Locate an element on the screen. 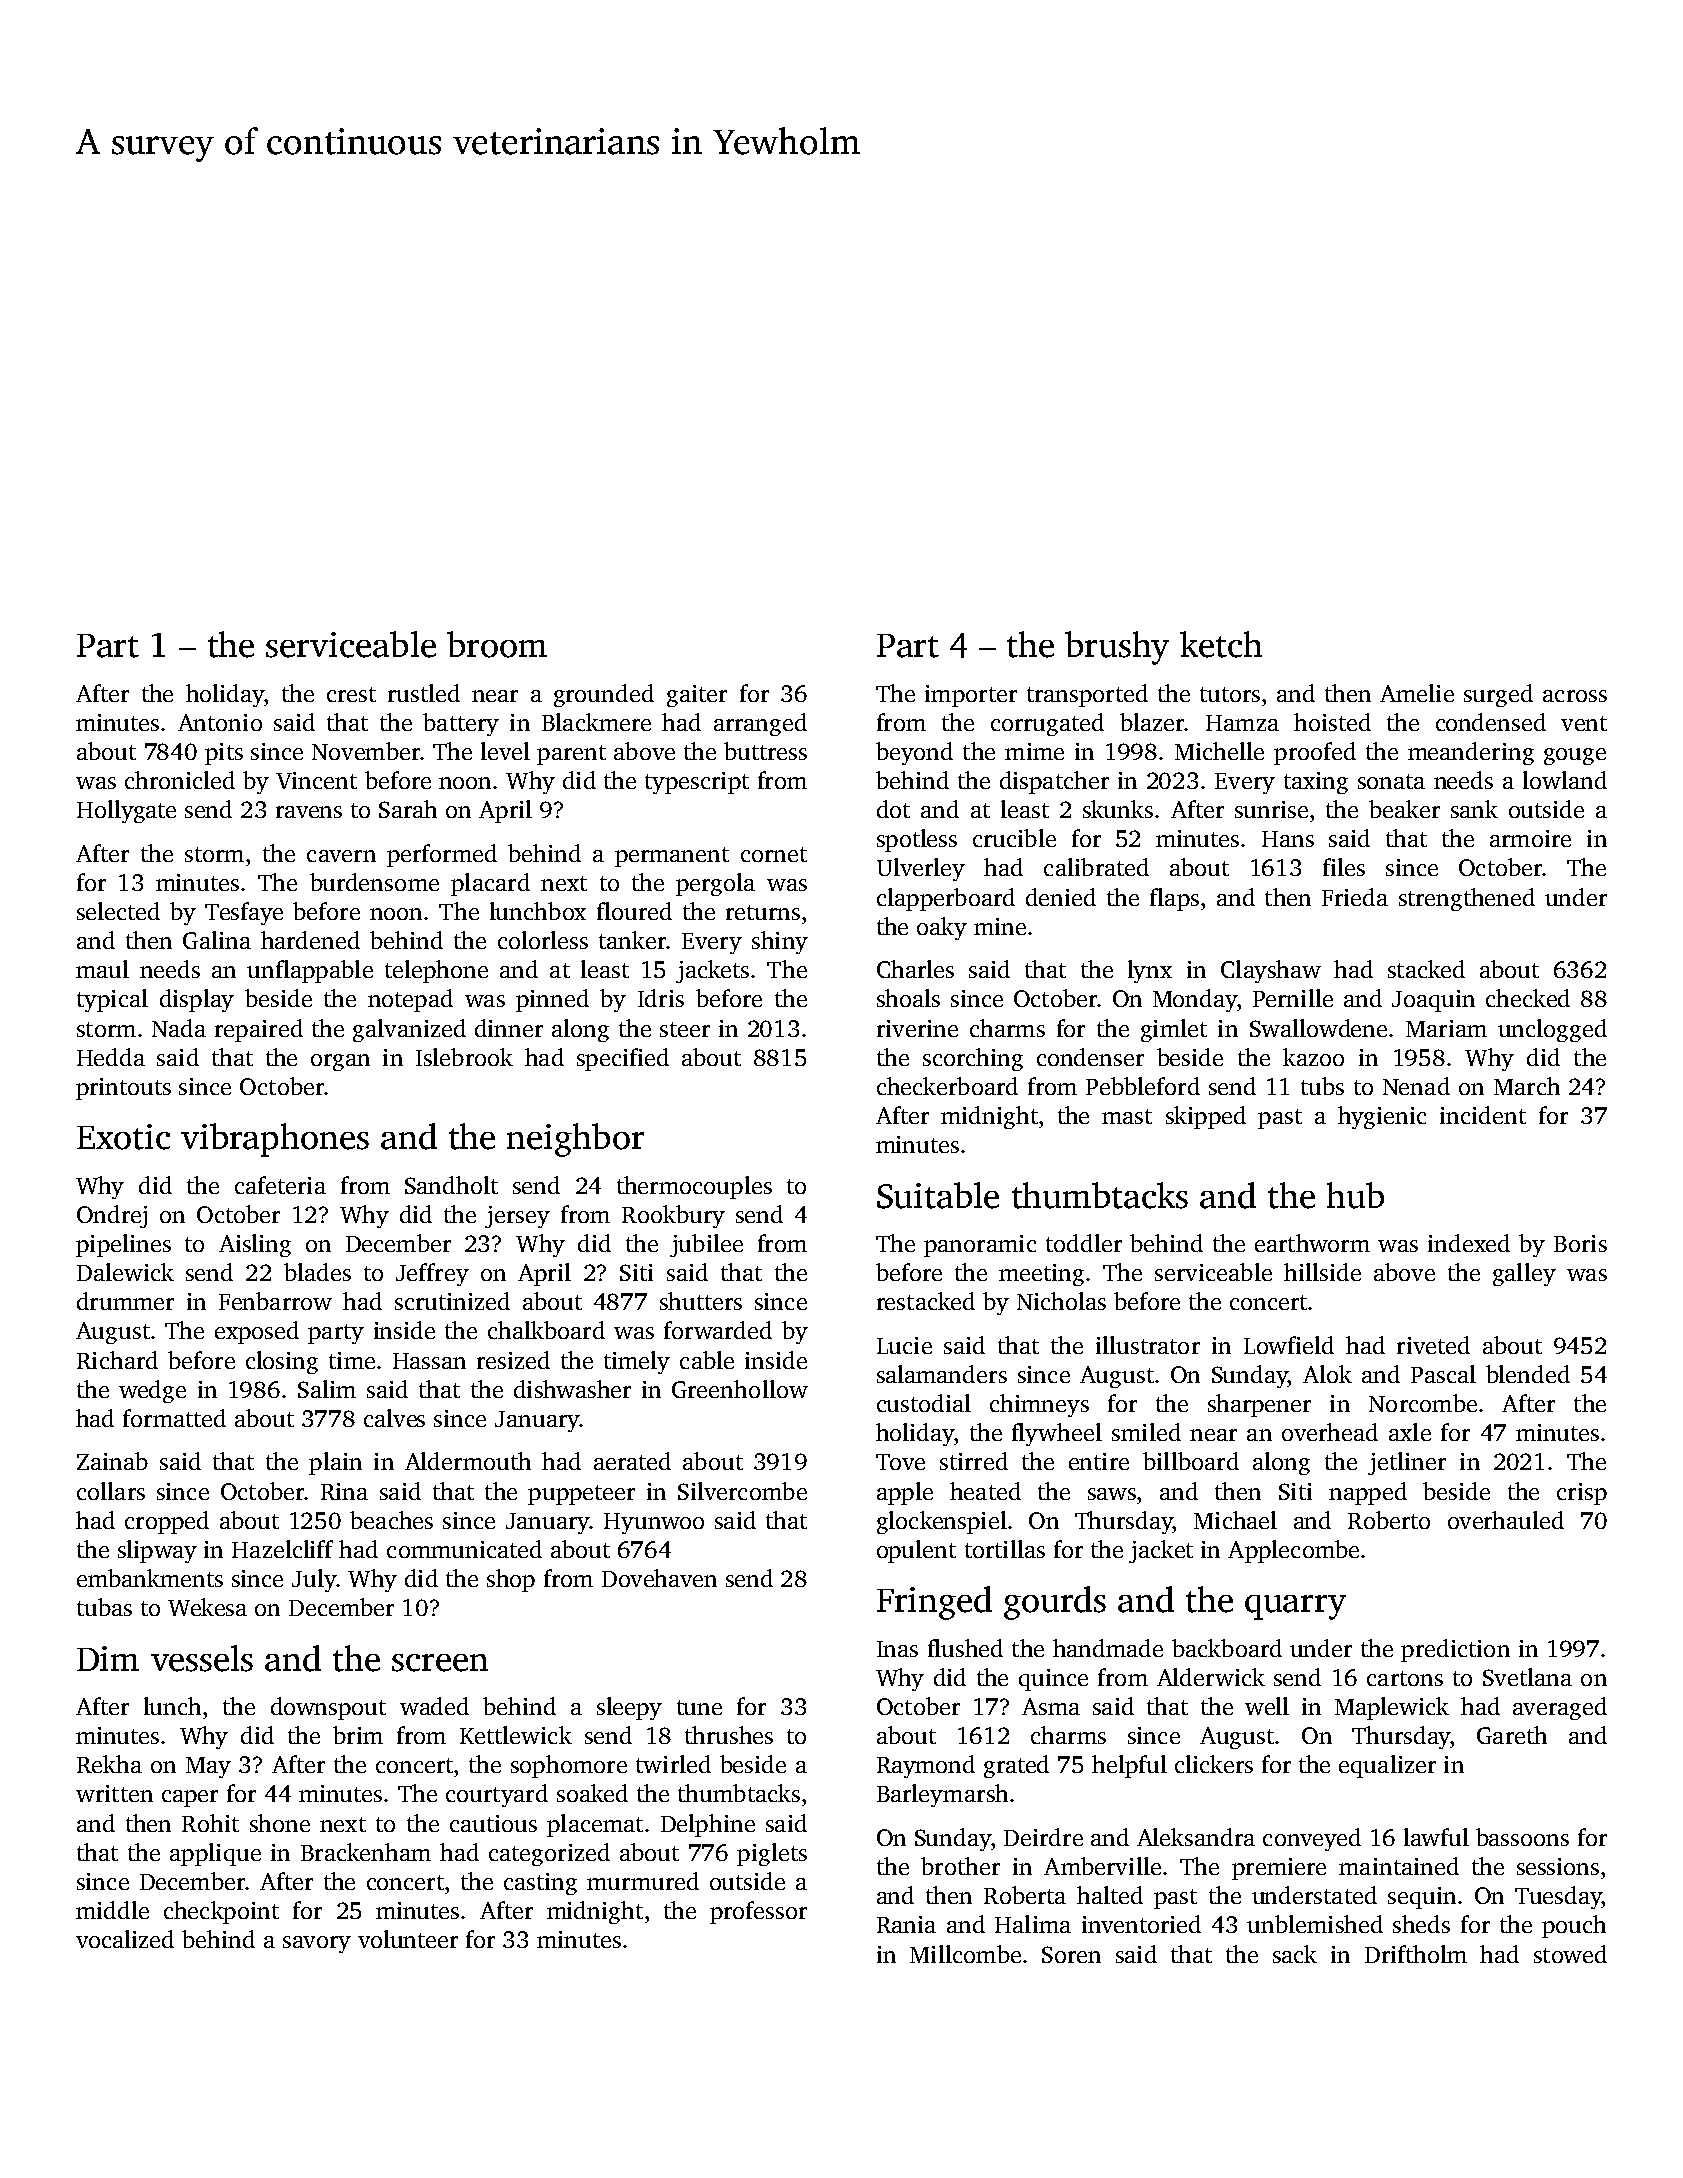 The image size is (1683, 2178). Tove is located at coordinates (900, 1462).
